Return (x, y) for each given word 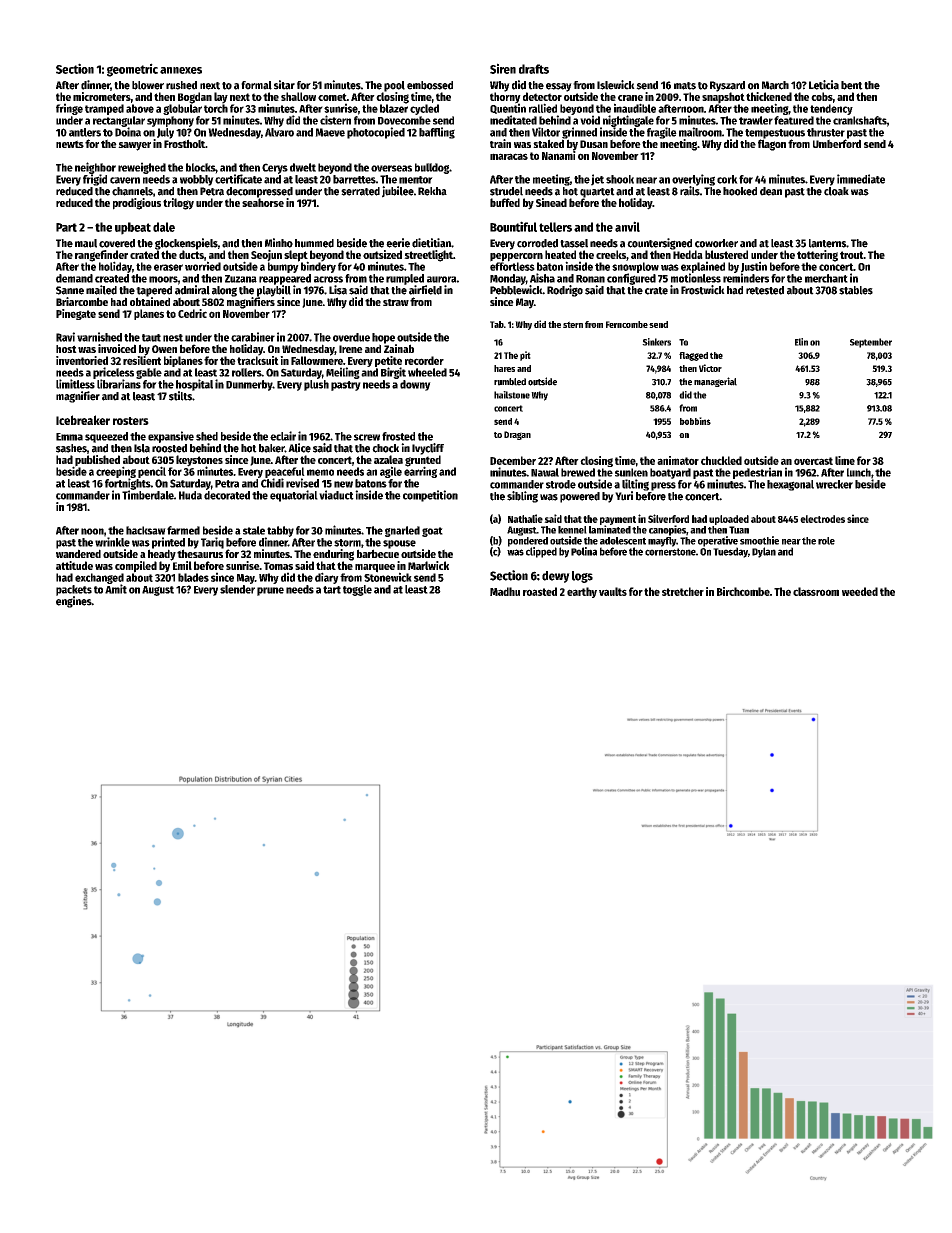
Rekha (432, 191)
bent (852, 85)
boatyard (670, 473)
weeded (860, 591)
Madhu (505, 591)
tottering (817, 256)
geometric (132, 70)
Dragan (517, 435)
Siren (503, 68)
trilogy (178, 204)
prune (270, 591)
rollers (247, 372)
